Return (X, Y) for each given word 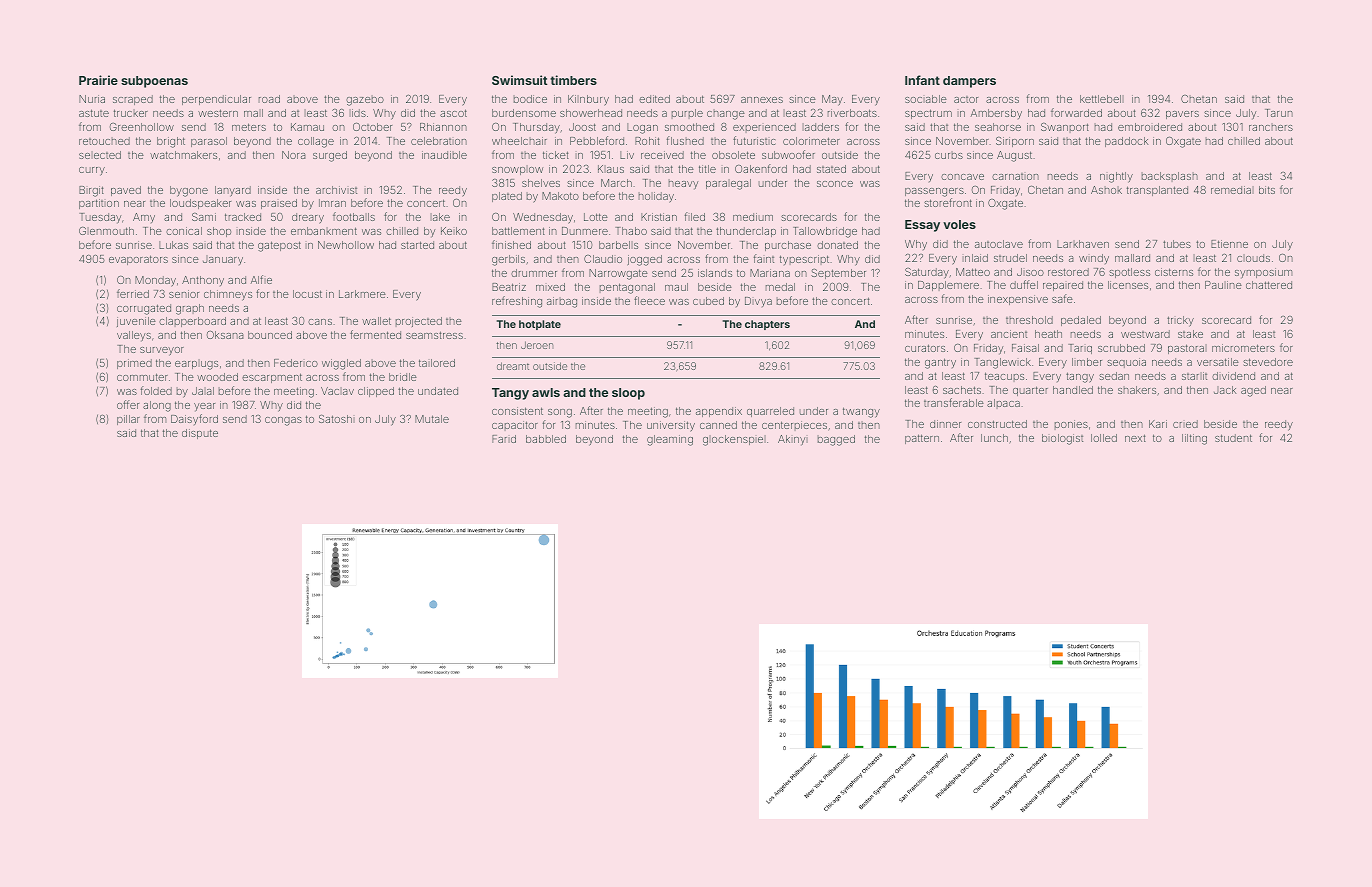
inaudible (444, 155)
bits (1267, 190)
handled (1073, 390)
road (269, 99)
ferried (133, 293)
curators (925, 348)
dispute (200, 434)
